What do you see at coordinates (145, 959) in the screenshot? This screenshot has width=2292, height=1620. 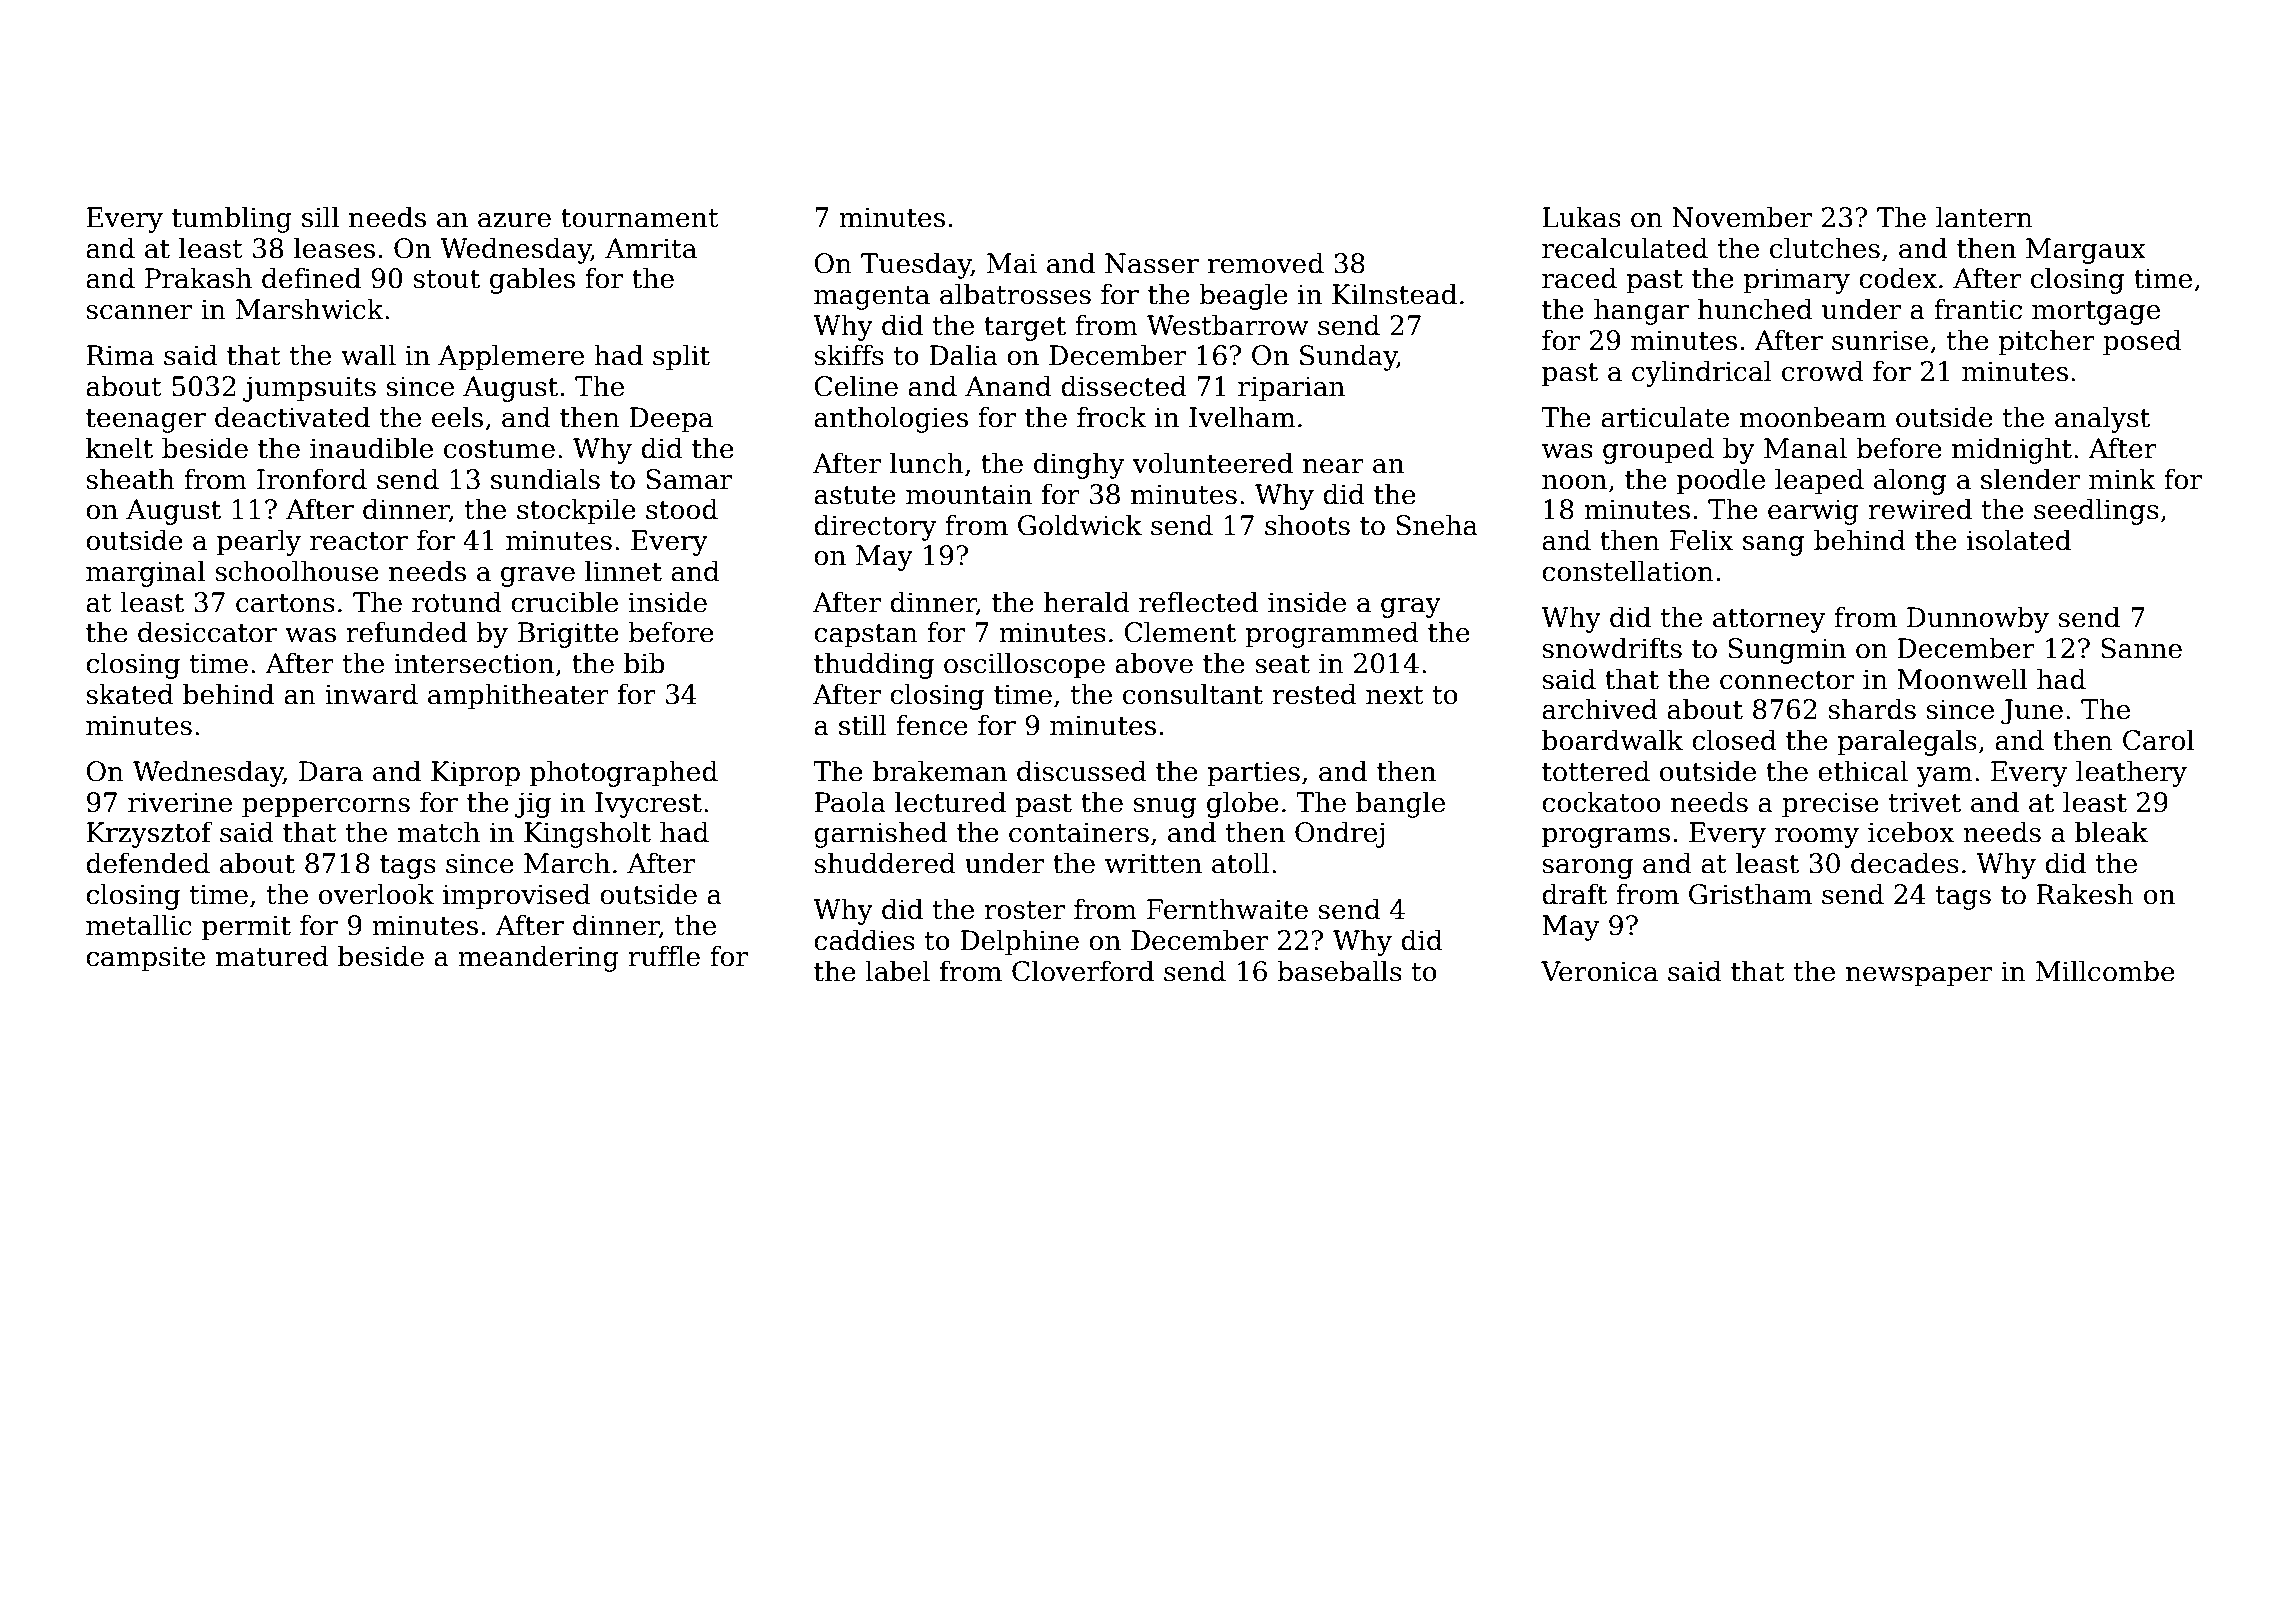 I see `campsite` at bounding box center [145, 959].
